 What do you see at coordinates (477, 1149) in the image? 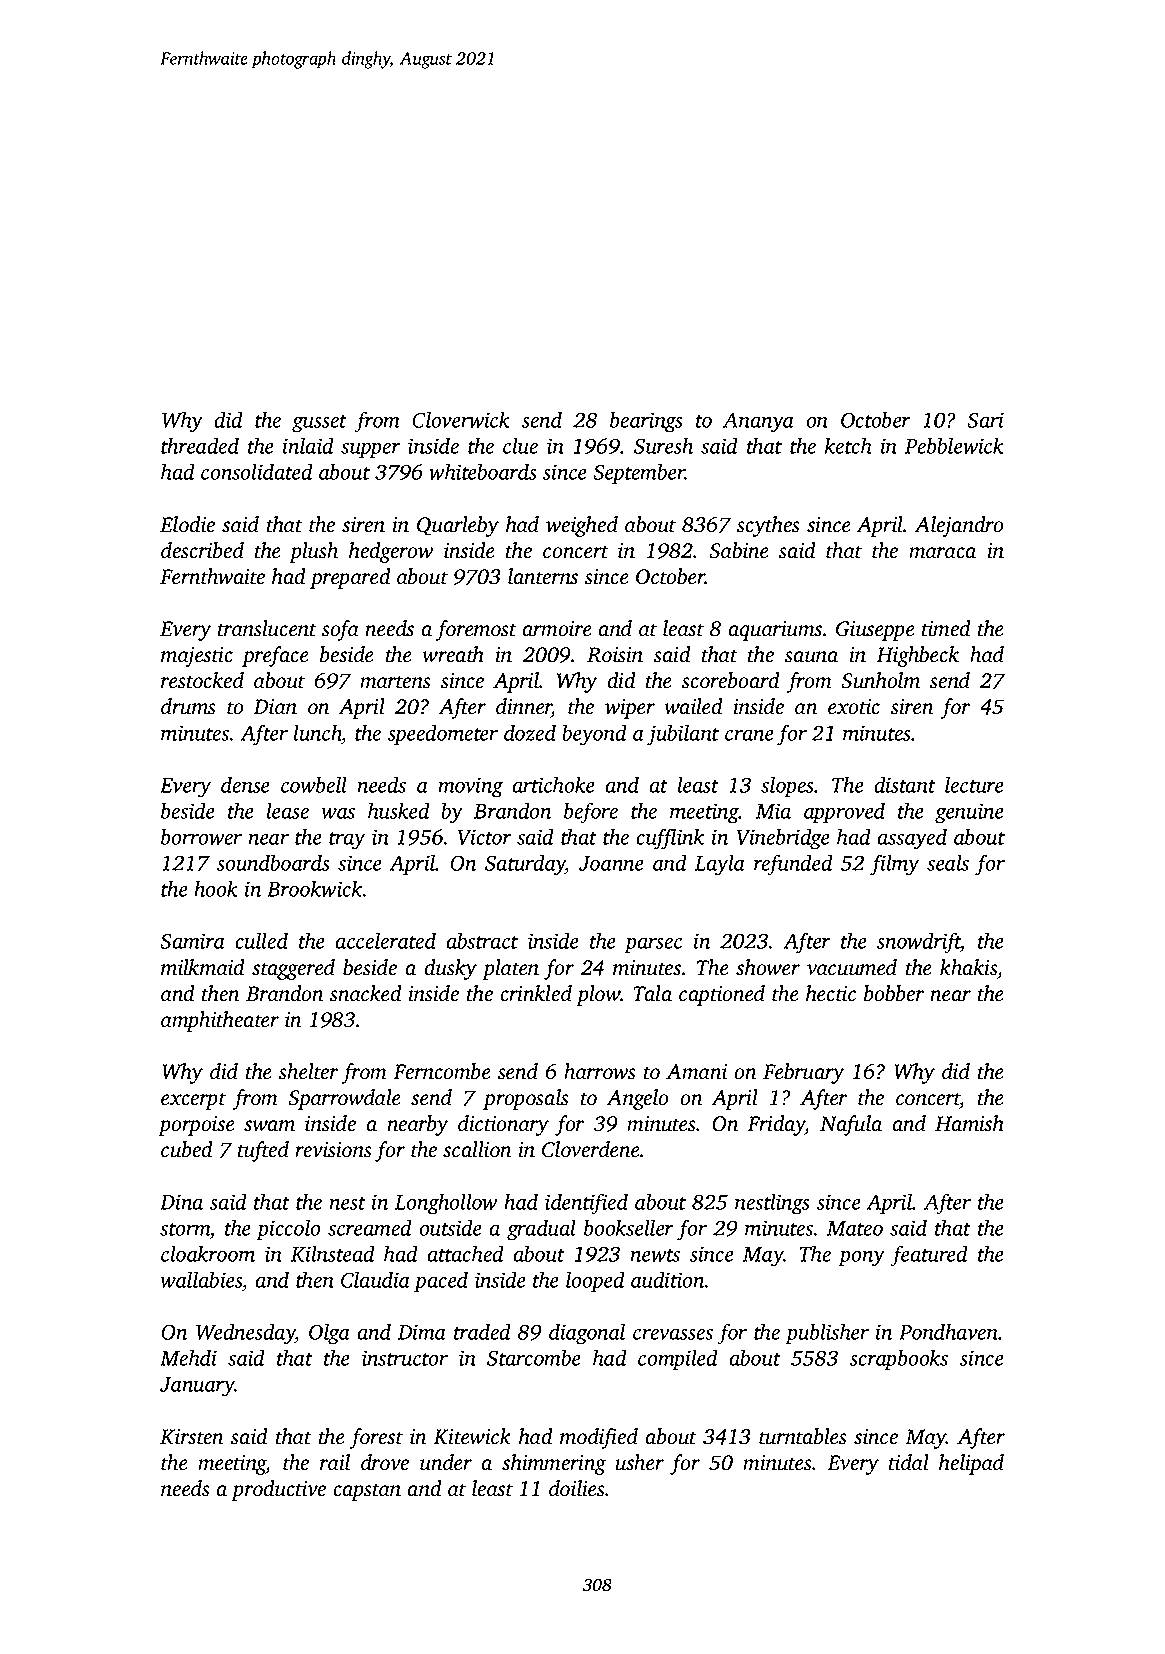
I see `scallion` at bounding box center [477, 1149].
